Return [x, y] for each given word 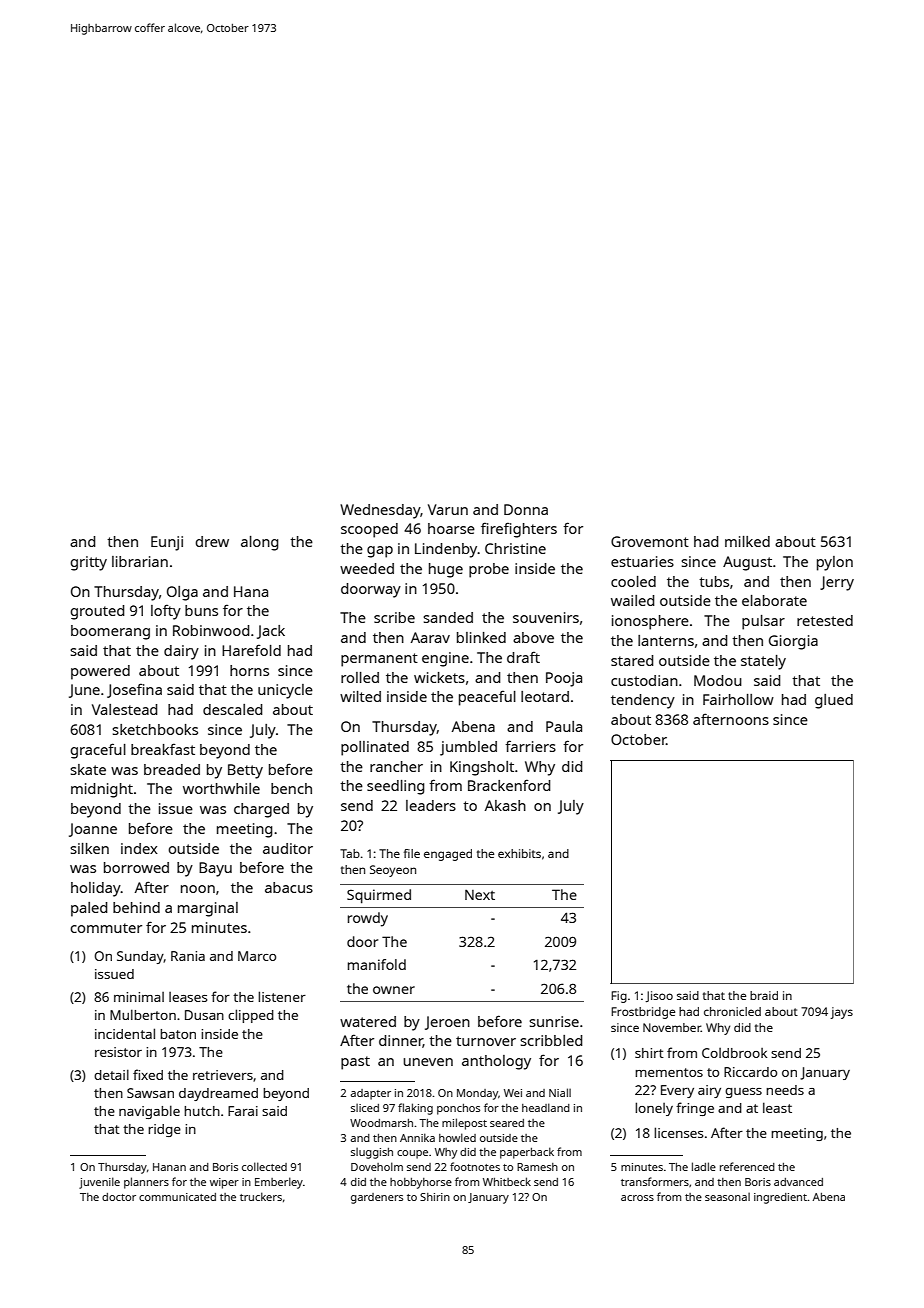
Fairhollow [738, 699]
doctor [119, 1197]
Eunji [167, 543]
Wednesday [380, 511]
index [139, 848]
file [412, 853]
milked [747, 541]
